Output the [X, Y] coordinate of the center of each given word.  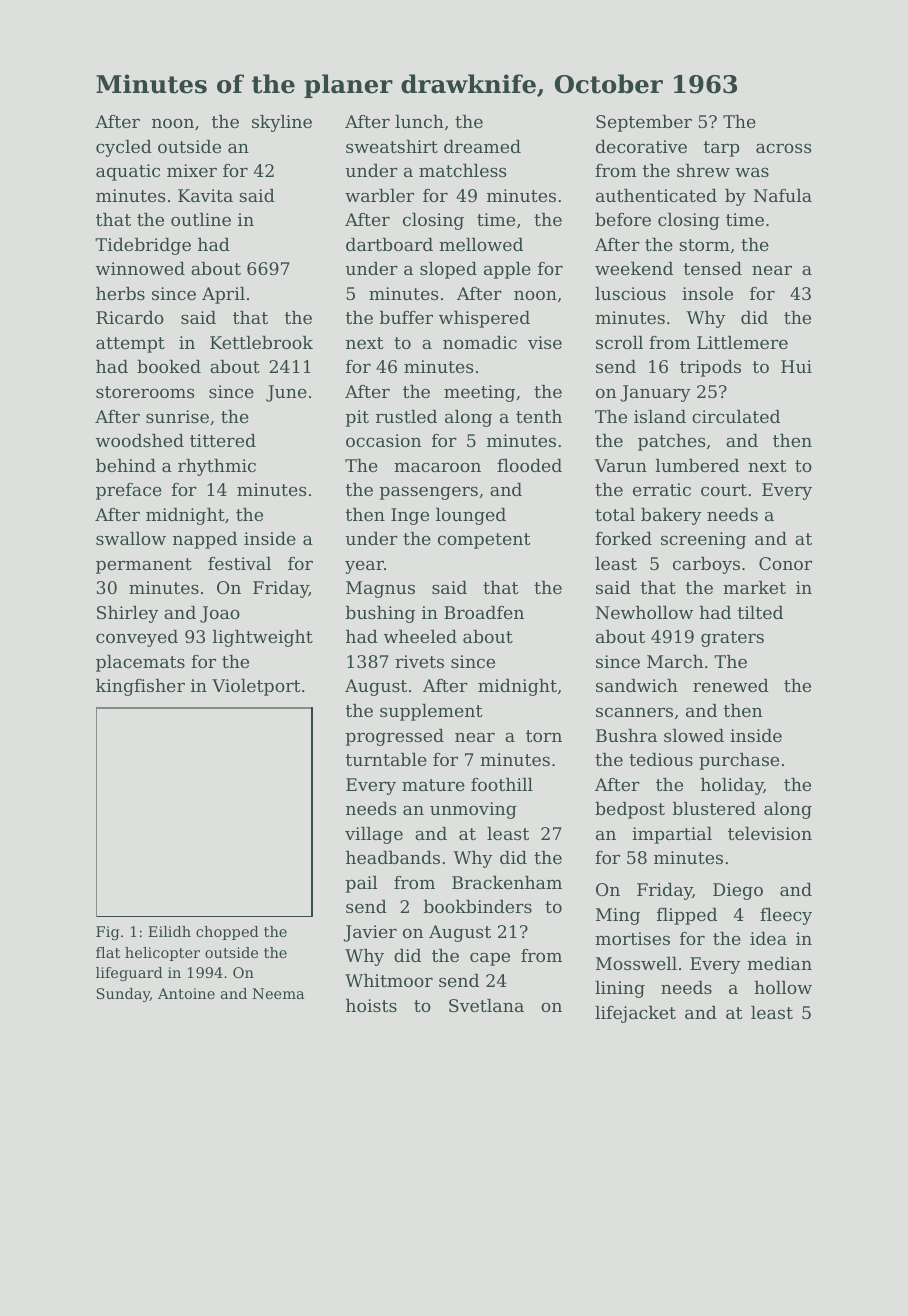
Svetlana [486, 1005]
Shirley [127, 614]
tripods [710, 368]
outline [201, 219]
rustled [406, 416]
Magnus [380, 589]
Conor [785, 563]
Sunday [123, 995]
